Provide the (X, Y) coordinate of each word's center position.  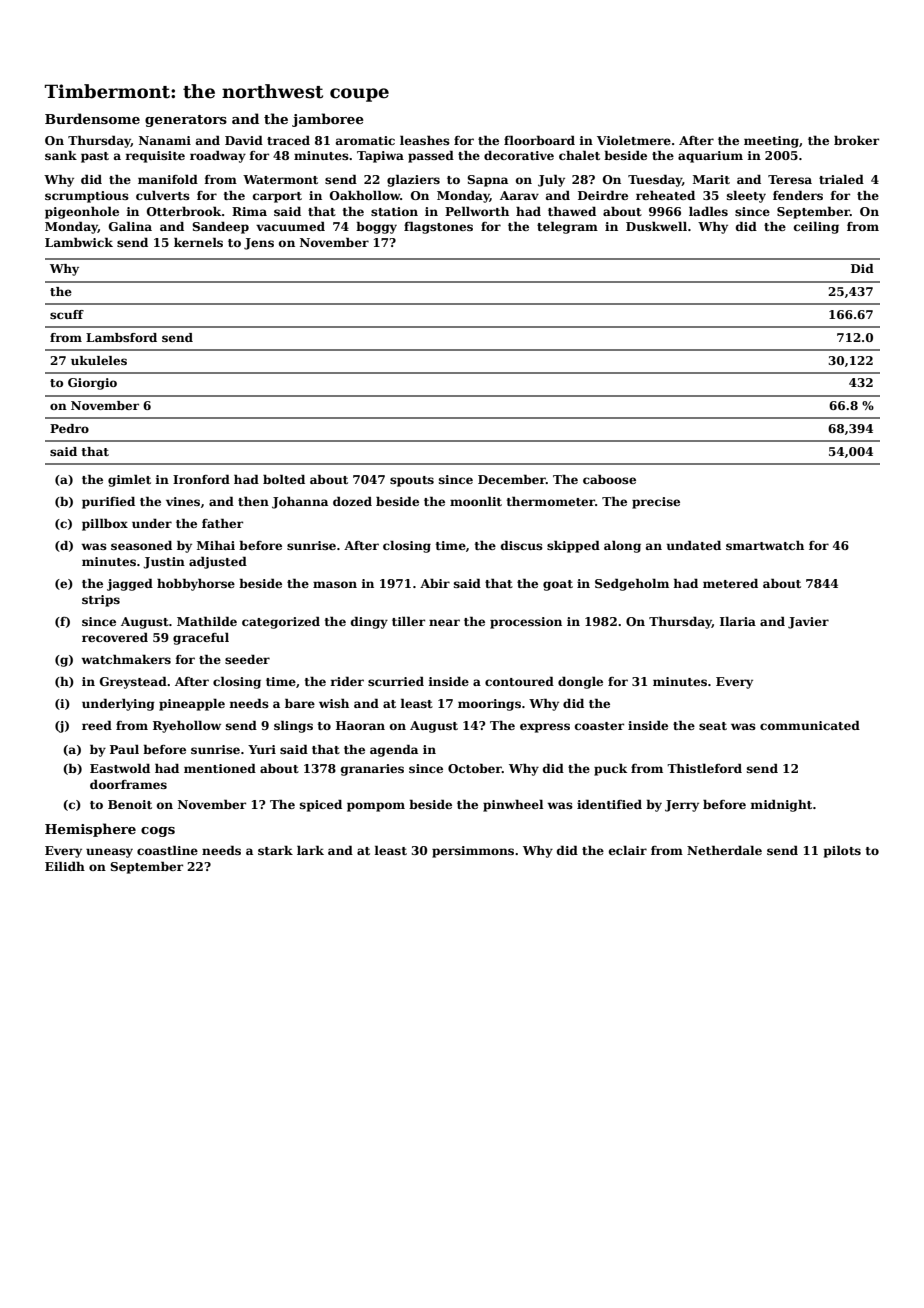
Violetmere (634, 140)
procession (526, 623)
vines (183, 501)
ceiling (816, 227)
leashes (425, 140)
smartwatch (765, 545)
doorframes (128, 784)
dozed (352, 501)
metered (730, 583)
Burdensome (92, 118)
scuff (67, 314)
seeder (247, 659)
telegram (567, 227)
